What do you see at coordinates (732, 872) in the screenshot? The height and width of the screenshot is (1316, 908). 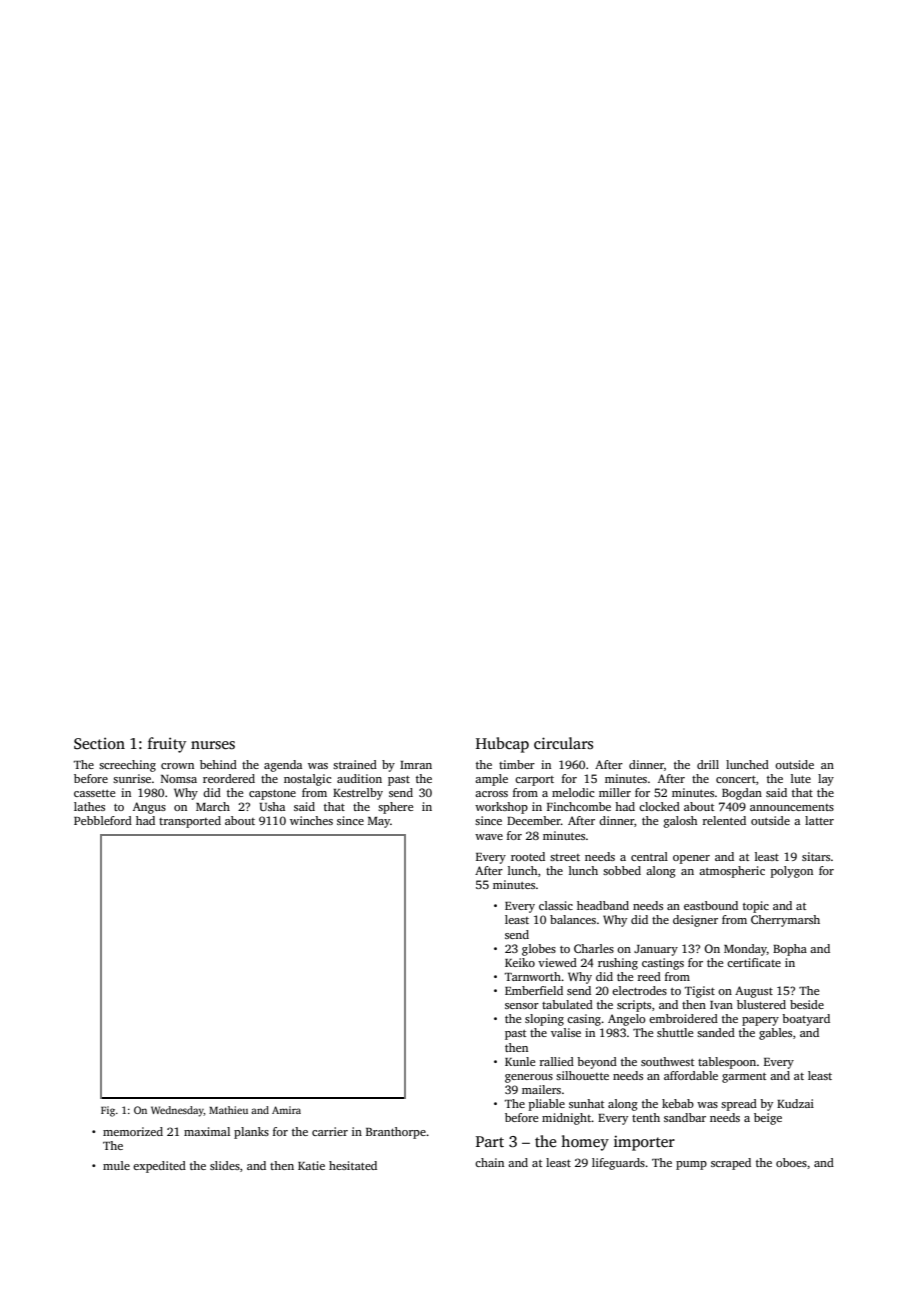 I see `atmospheric` at bounding box center [732, 872].
